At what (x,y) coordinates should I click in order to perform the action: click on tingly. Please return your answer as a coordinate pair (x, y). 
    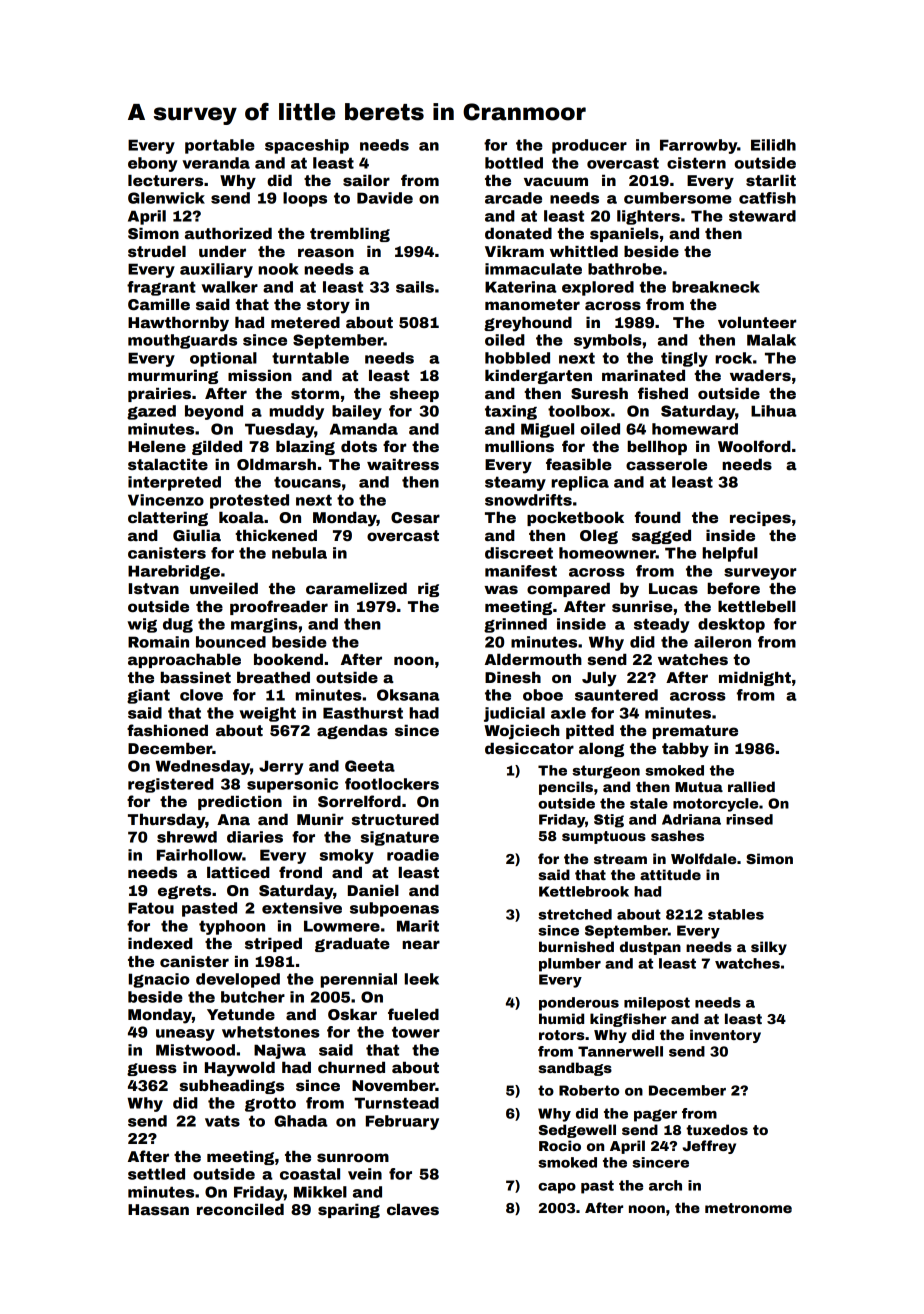
    Looking at the image, I should click on (684, 359).
